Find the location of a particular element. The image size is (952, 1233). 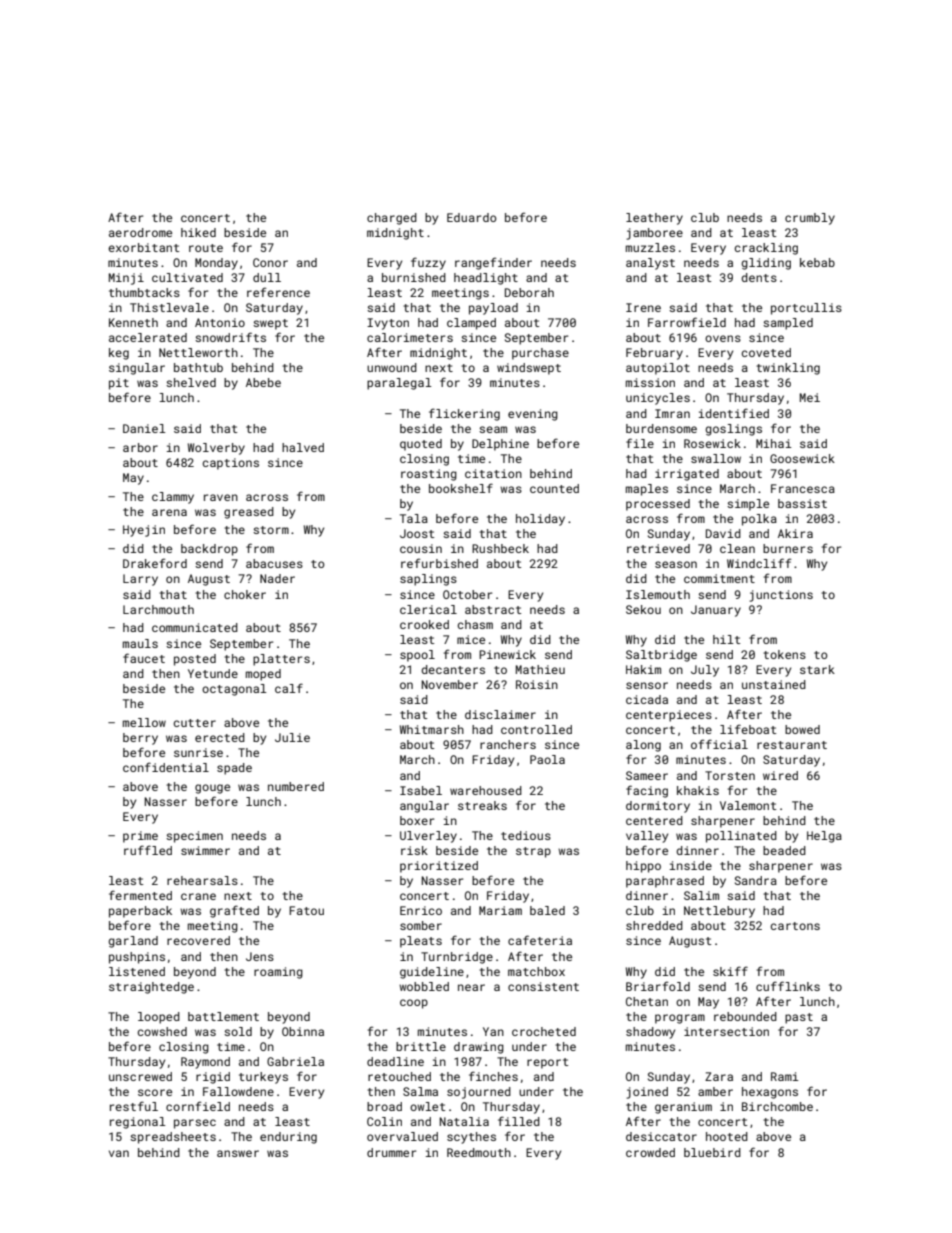

October is located at coordinates (467, 594).
